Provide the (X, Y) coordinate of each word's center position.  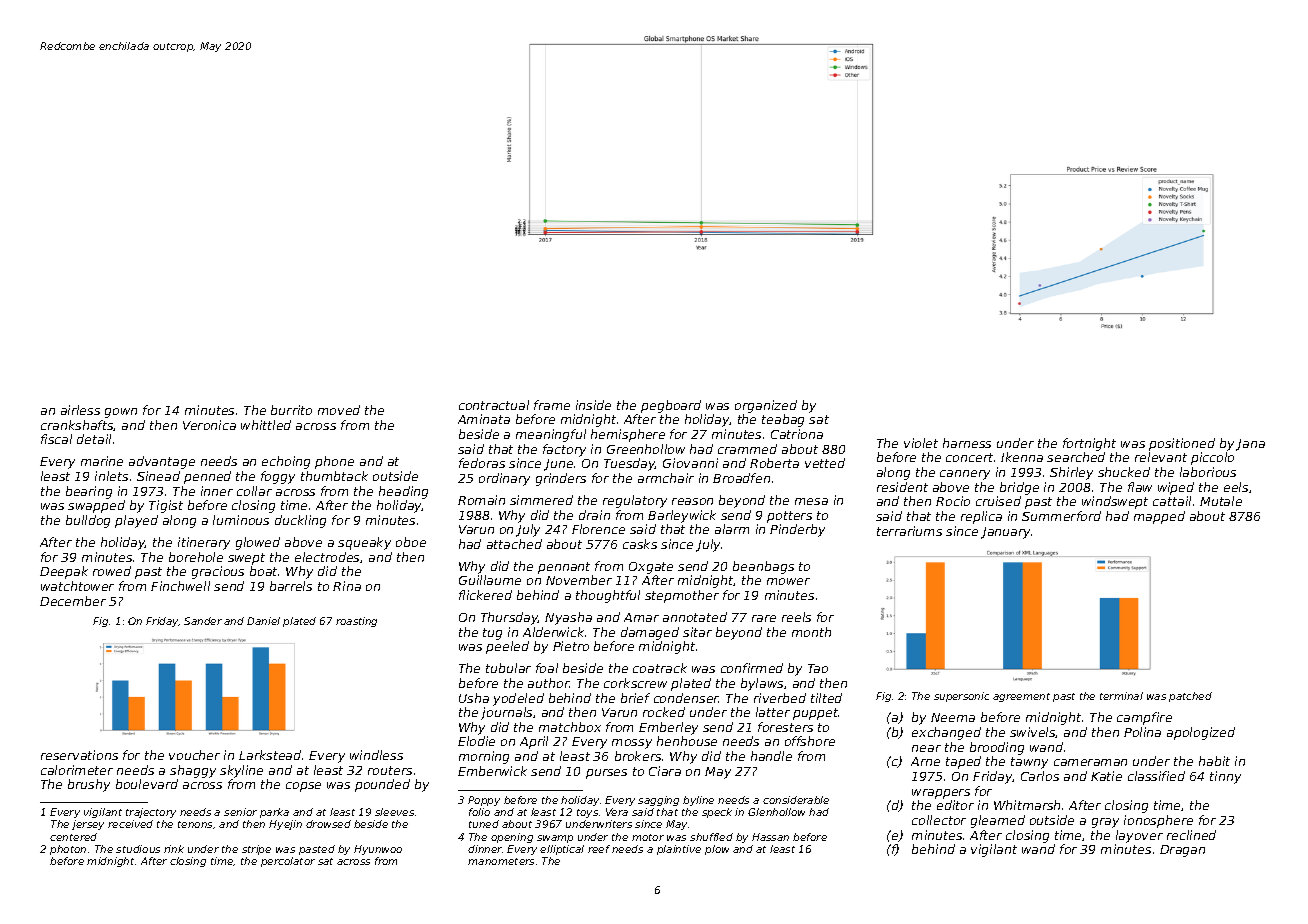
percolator (288, 862)
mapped (1159, 517)
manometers (501, 861)
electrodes (327, 557)
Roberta (774, 463)
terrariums (909, 531)
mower (788, 581)
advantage (162, 462)
